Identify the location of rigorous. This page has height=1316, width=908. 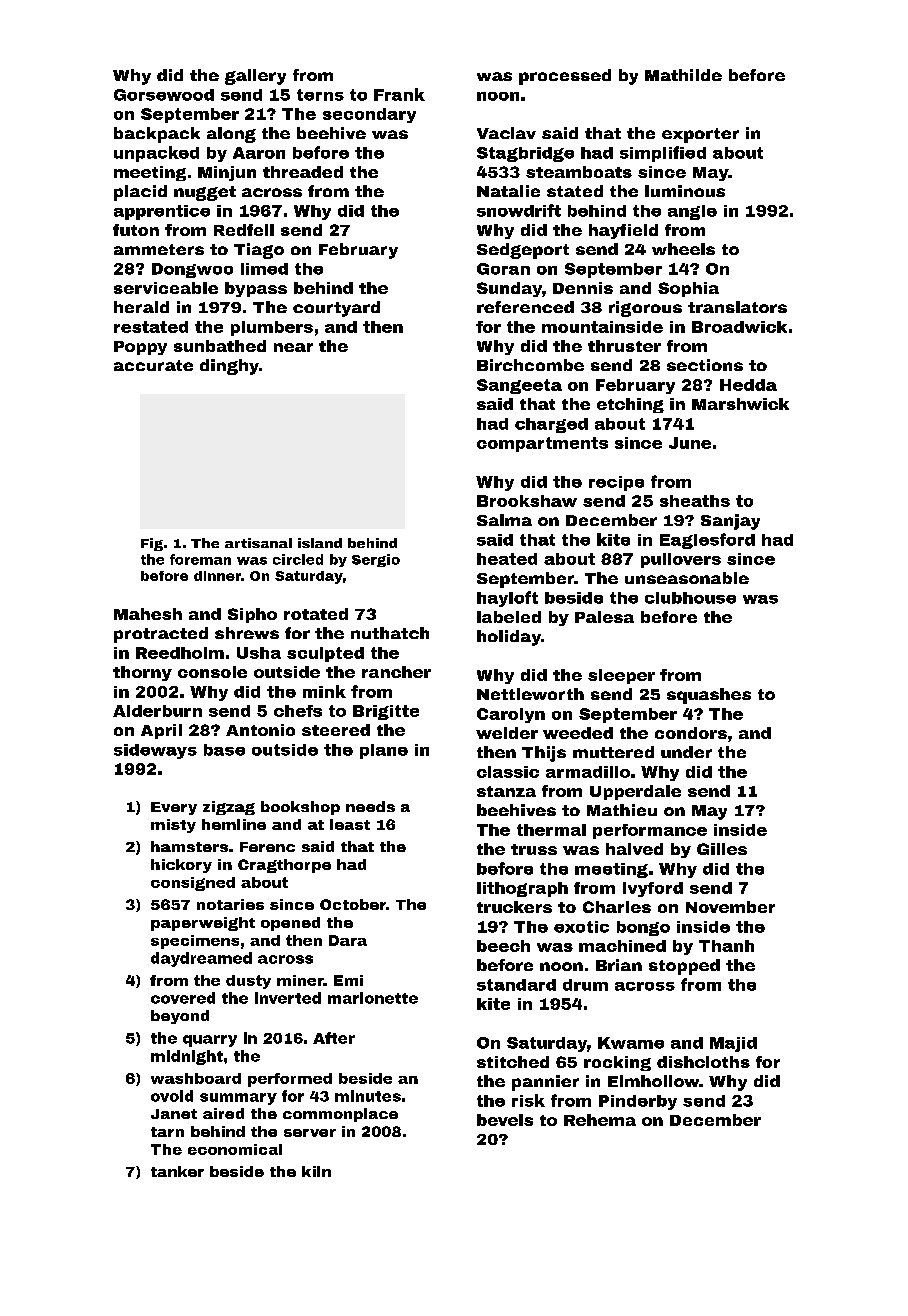
(645, 309).
